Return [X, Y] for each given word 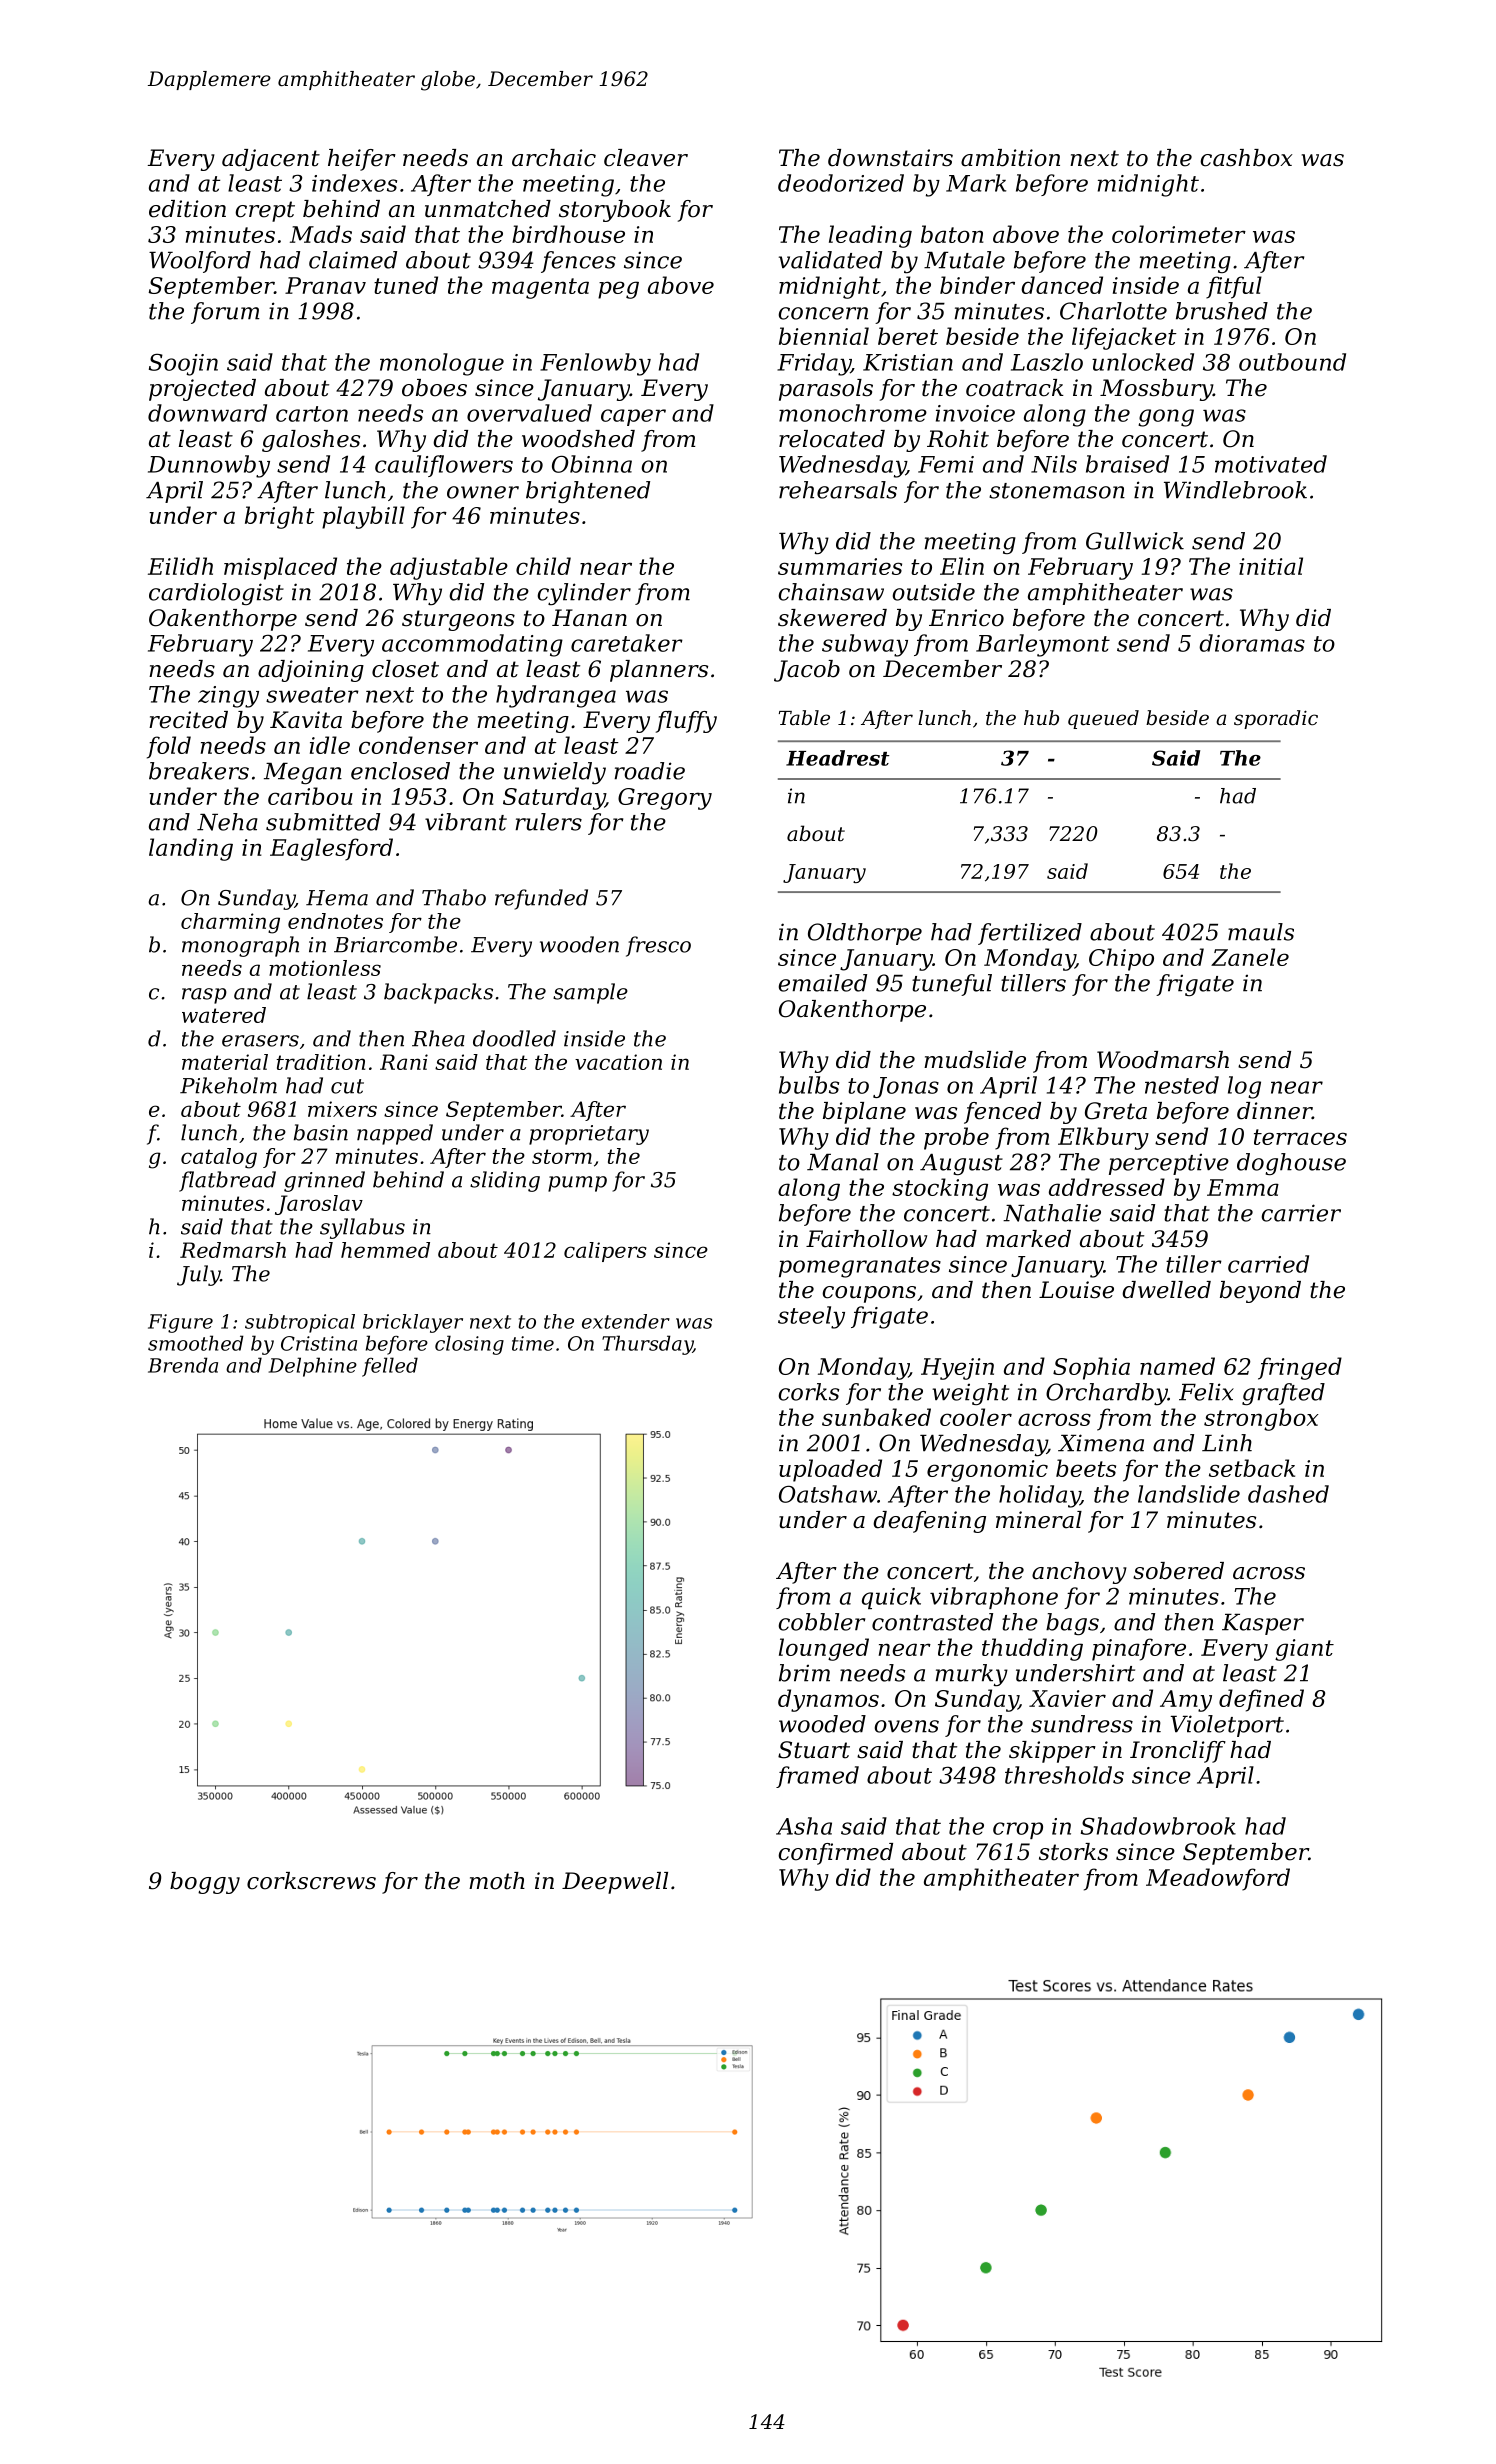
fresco [658, 946]
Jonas [906, 1087]
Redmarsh [233, 1250]
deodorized [841, 183]
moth [497, 1881]
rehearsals [838, 490]
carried [1268, 1264]
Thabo [454, 897]
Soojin [183, 365]
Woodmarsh [1163, 1060]
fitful [1234, 287]
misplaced [280, 568]
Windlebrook [1235, 490]
